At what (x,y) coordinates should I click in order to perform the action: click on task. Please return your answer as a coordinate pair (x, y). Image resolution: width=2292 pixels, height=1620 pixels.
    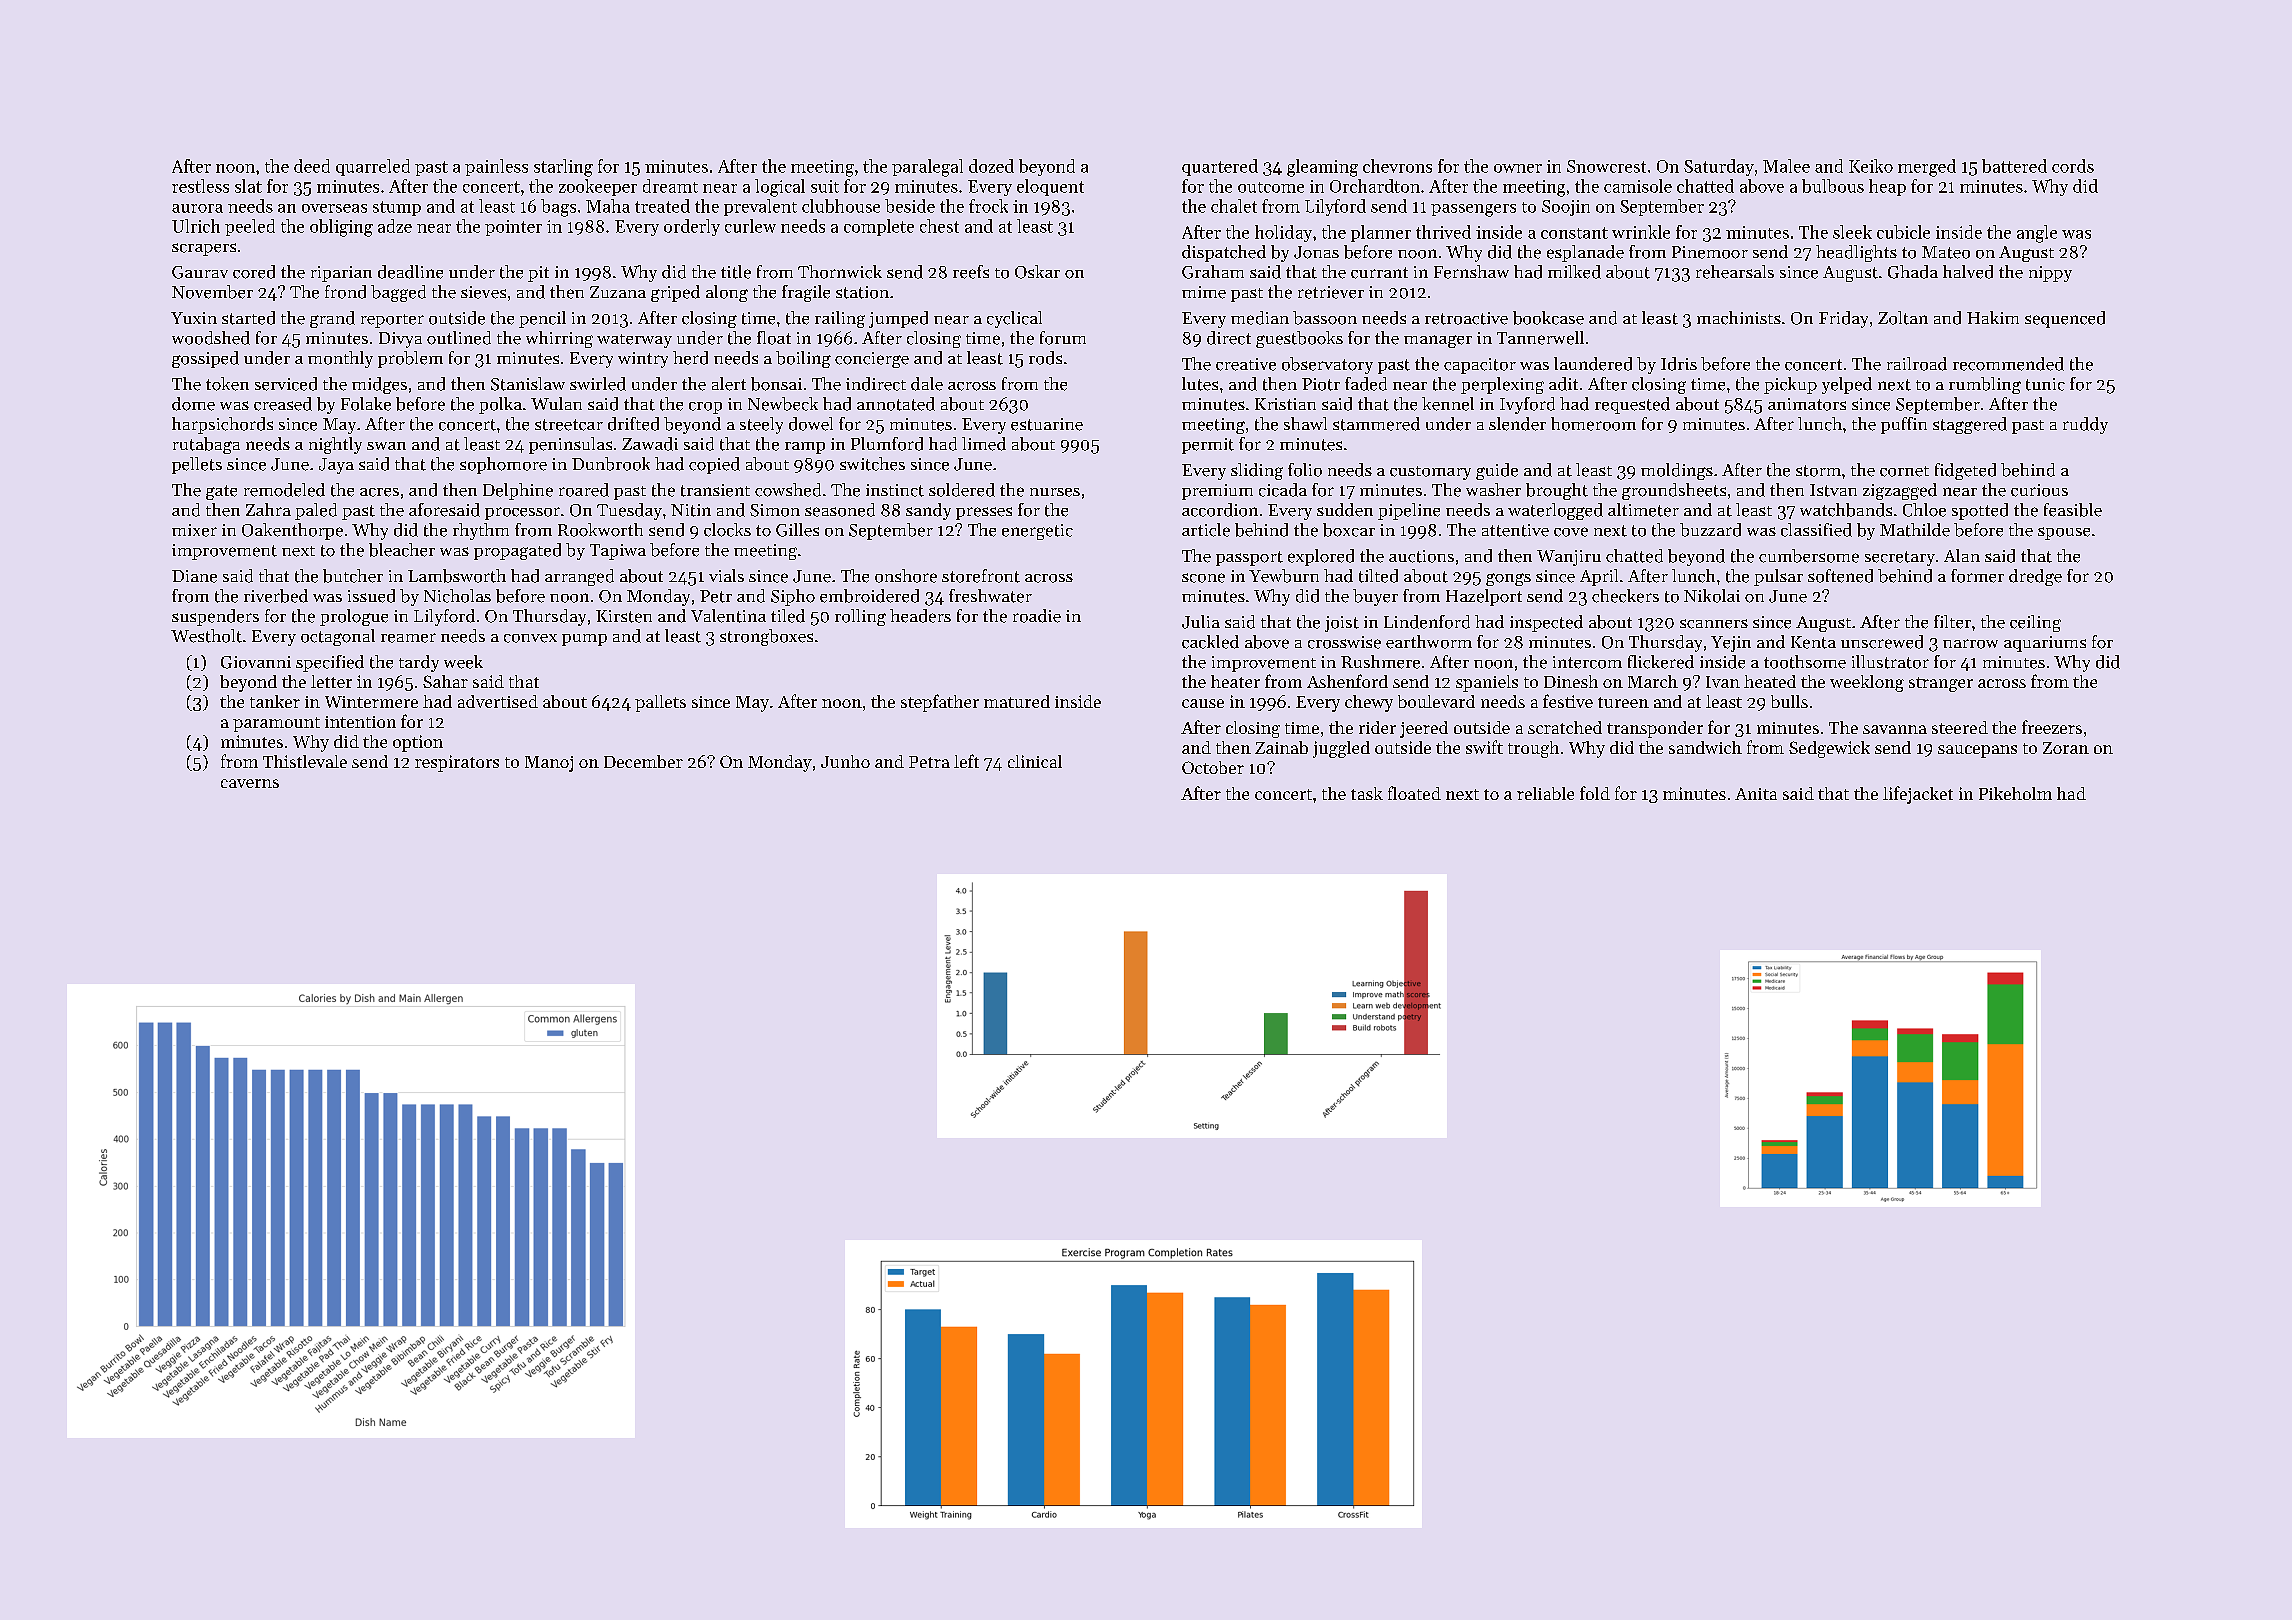
    Looking at the image, I should click on (1367, 793).
